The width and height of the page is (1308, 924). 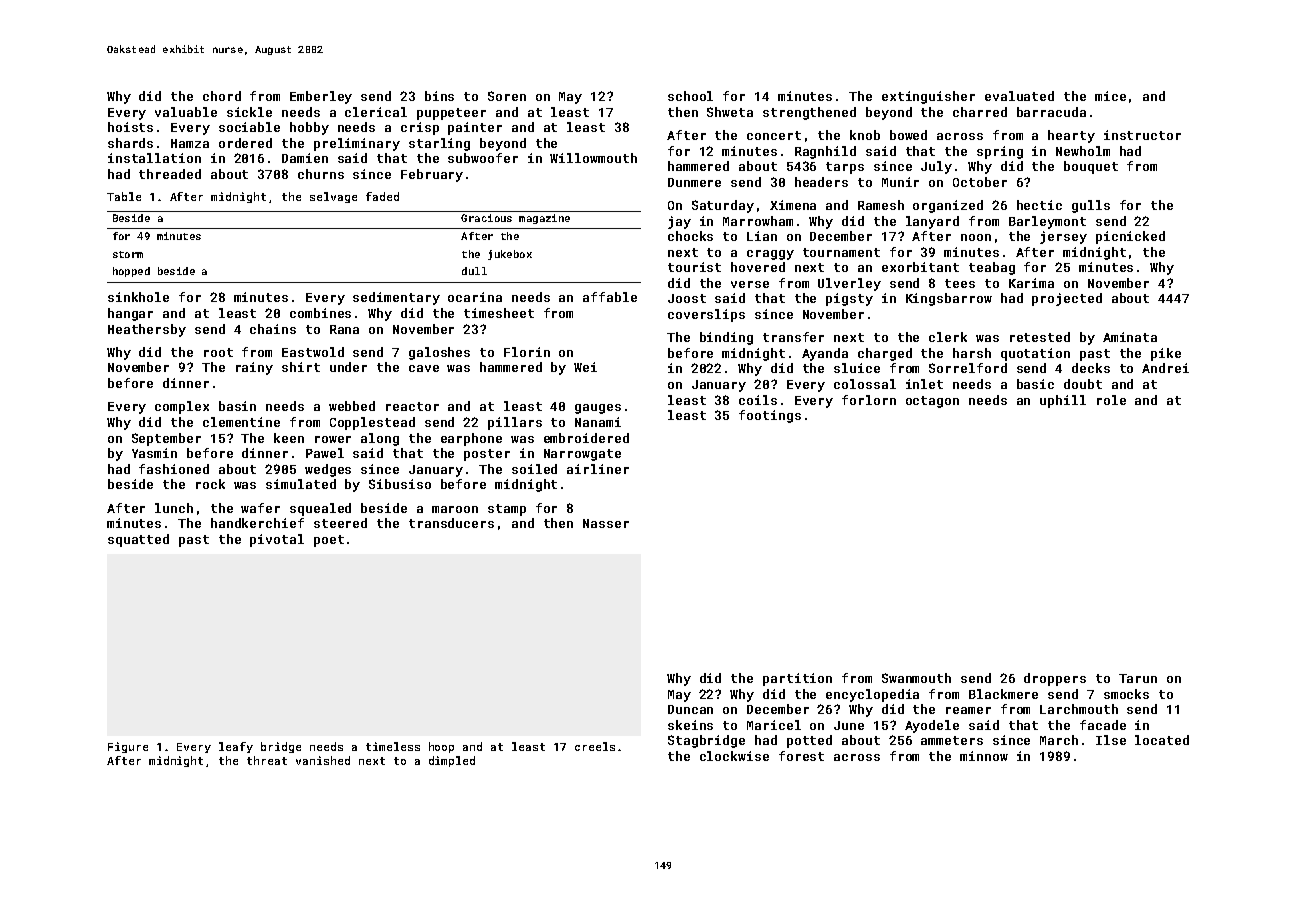 What do you see at coordinates (984, 756) in the page?
I see `minnow` at bounding box center [984, 756].
